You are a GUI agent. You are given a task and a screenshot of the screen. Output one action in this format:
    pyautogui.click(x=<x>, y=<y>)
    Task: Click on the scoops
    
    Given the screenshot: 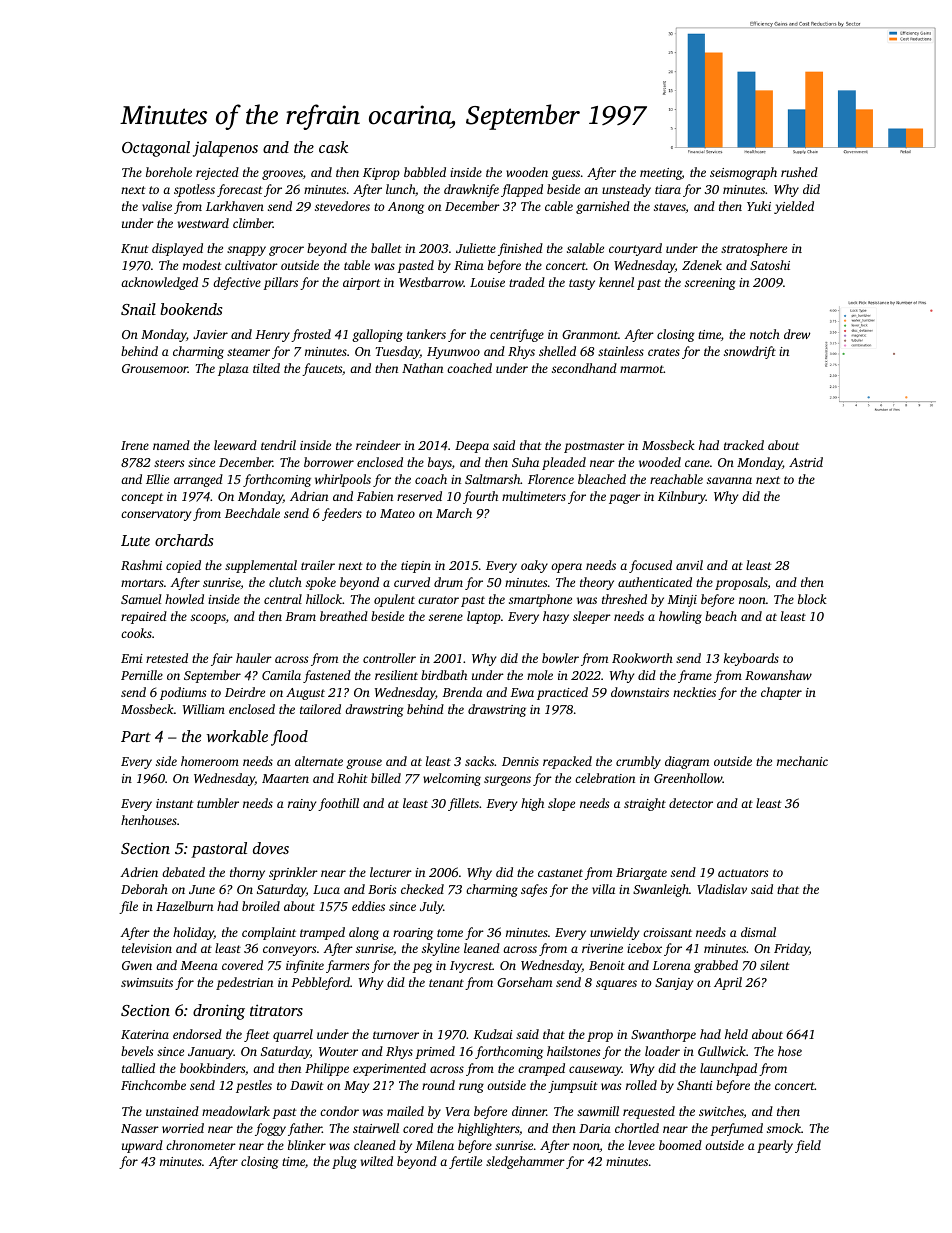 What is the action you would take?
    pyautogui.click(x=208, y=619)
